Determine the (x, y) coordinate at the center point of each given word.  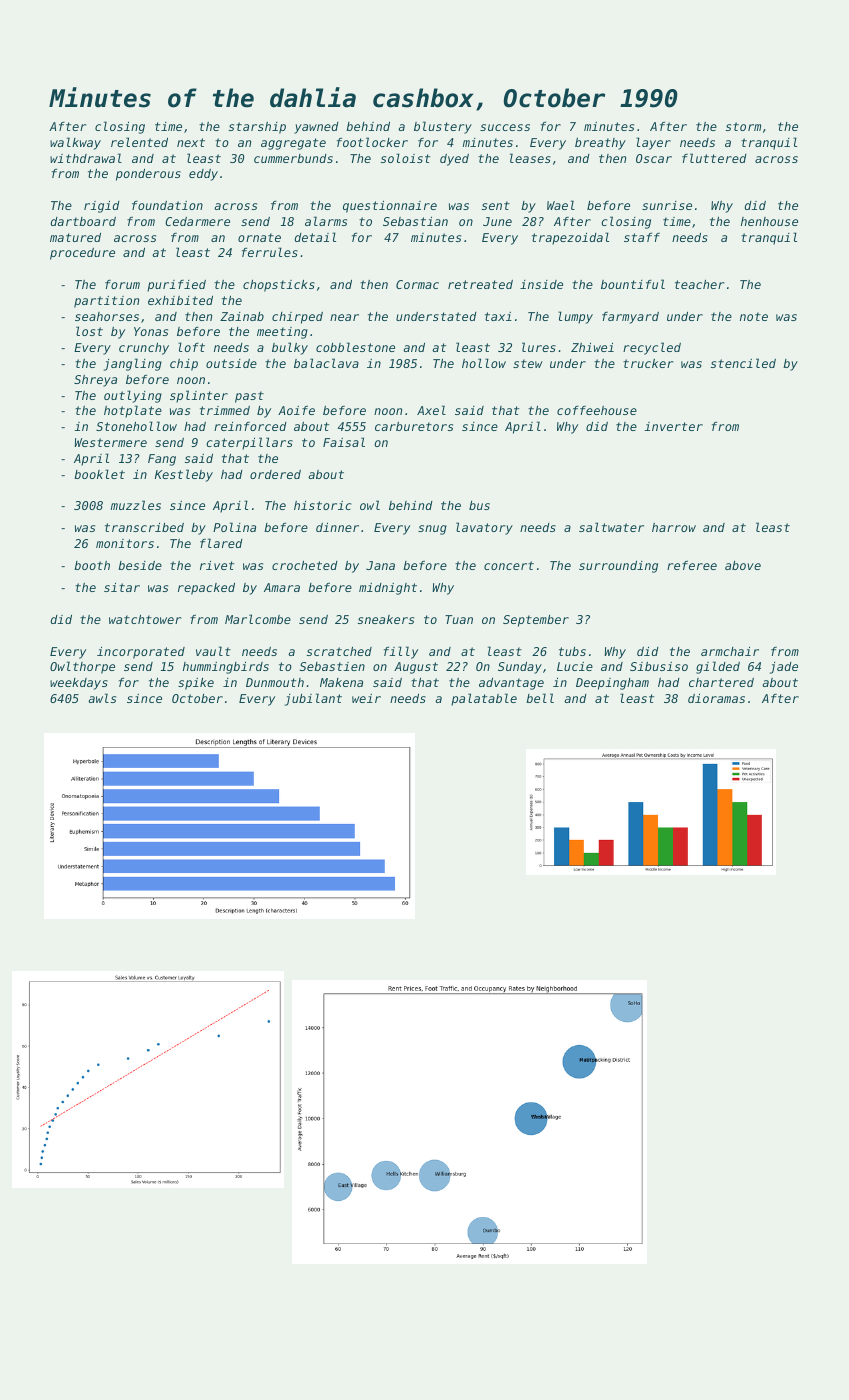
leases (530, 158)
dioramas (716, 698)
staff (642, 237)
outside (231, 363)
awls (102, 698)
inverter (673, 426)
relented (139, 142)
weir (366, 698)
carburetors (414, 426)
